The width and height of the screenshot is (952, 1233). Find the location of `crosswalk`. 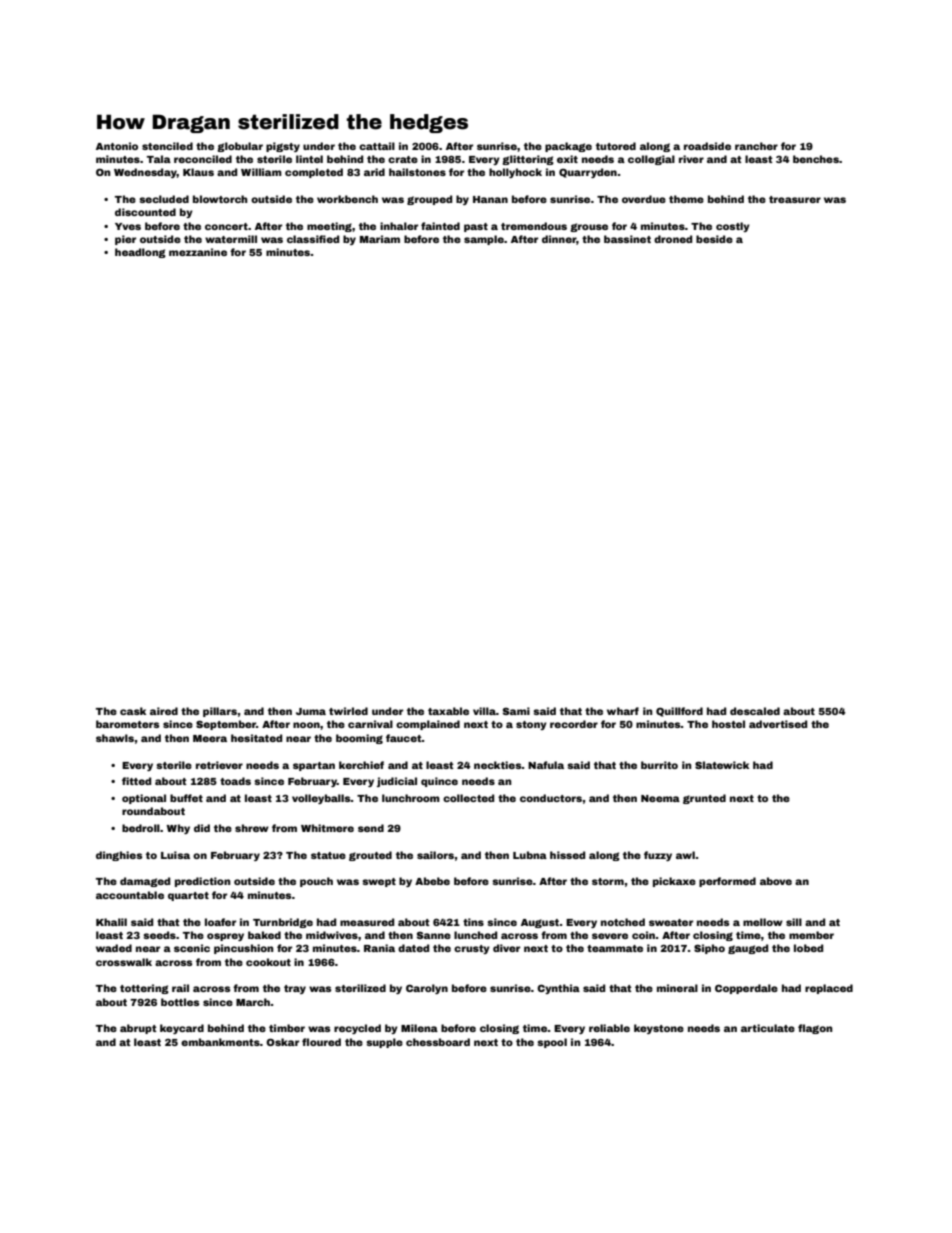

crosswalk is located at coordinates (124, 962).
